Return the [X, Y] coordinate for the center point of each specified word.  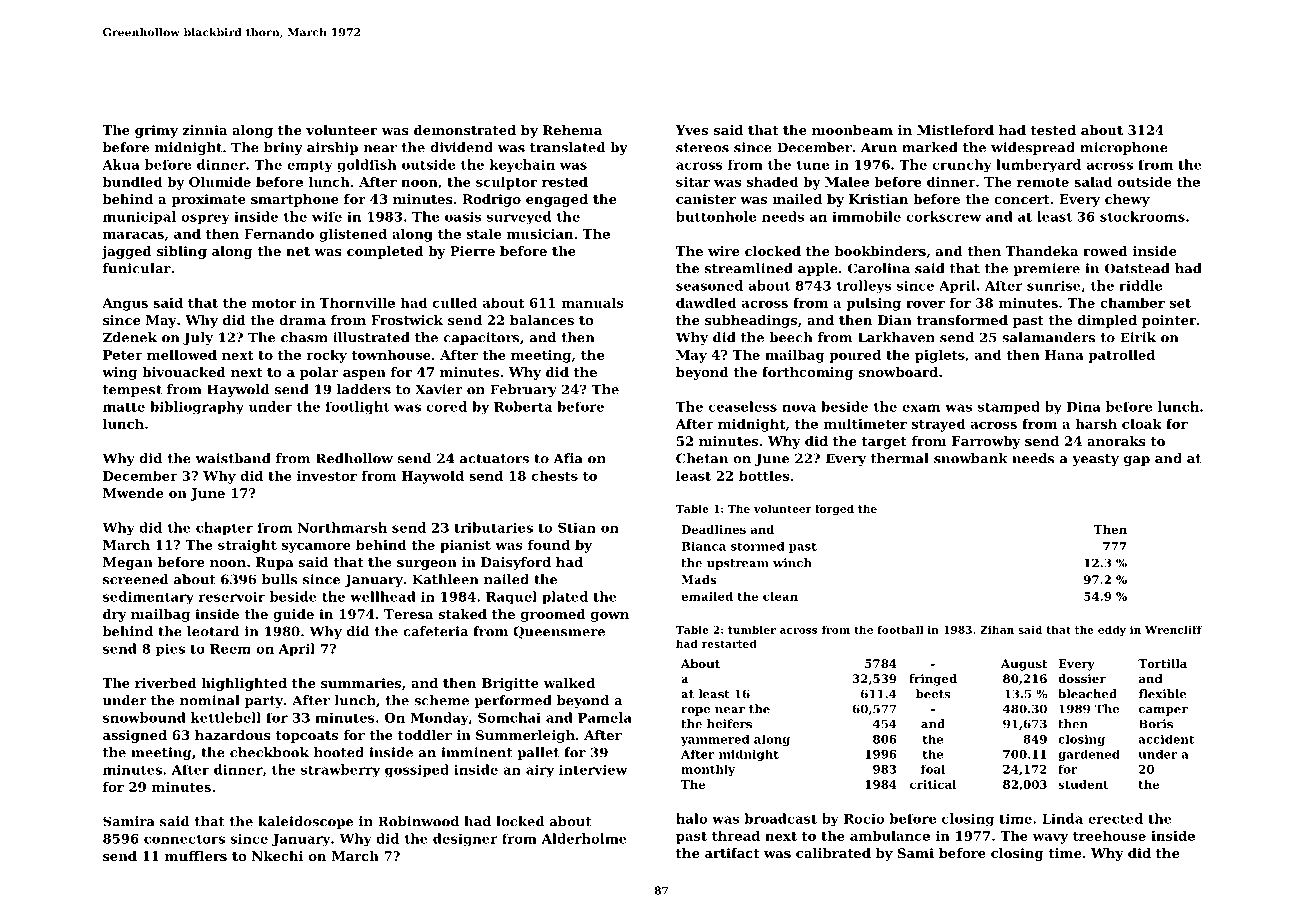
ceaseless [743, 406]
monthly [708, 770]
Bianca [703, 546]
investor [327, 476]
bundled [133, 181]
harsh [1096, 423]
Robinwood [418, 821]
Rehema [572, 130]
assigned [135, 736]
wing [119, 373]
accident [1167, 739]
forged [834, 509]
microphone [1124, 148]
